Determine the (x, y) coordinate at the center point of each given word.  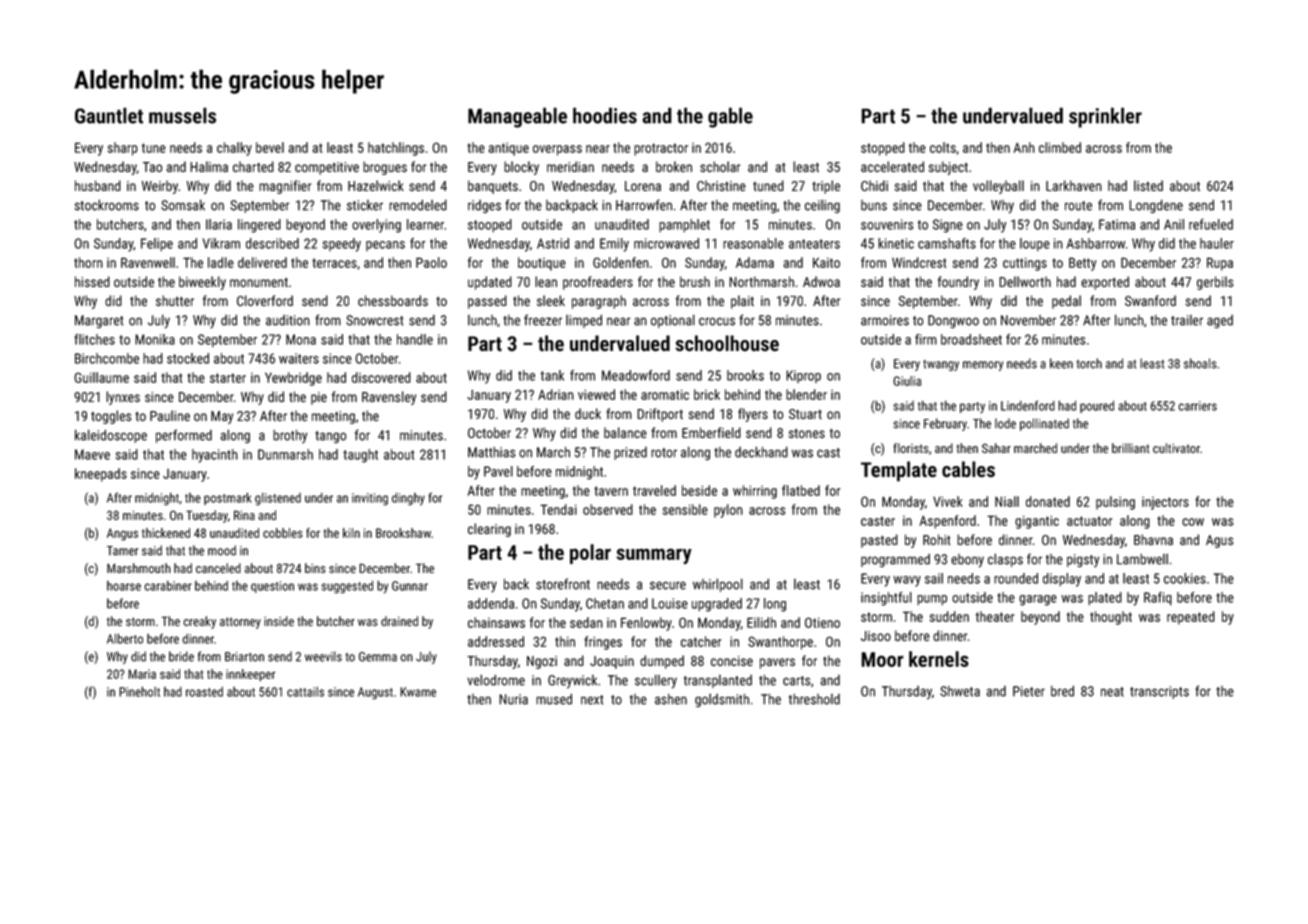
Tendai (558, 509)
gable (730, 117)
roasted (204, 692)
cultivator (1176, 448)
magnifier (285, 187)
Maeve (92, 454)
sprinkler (1105, 117)
